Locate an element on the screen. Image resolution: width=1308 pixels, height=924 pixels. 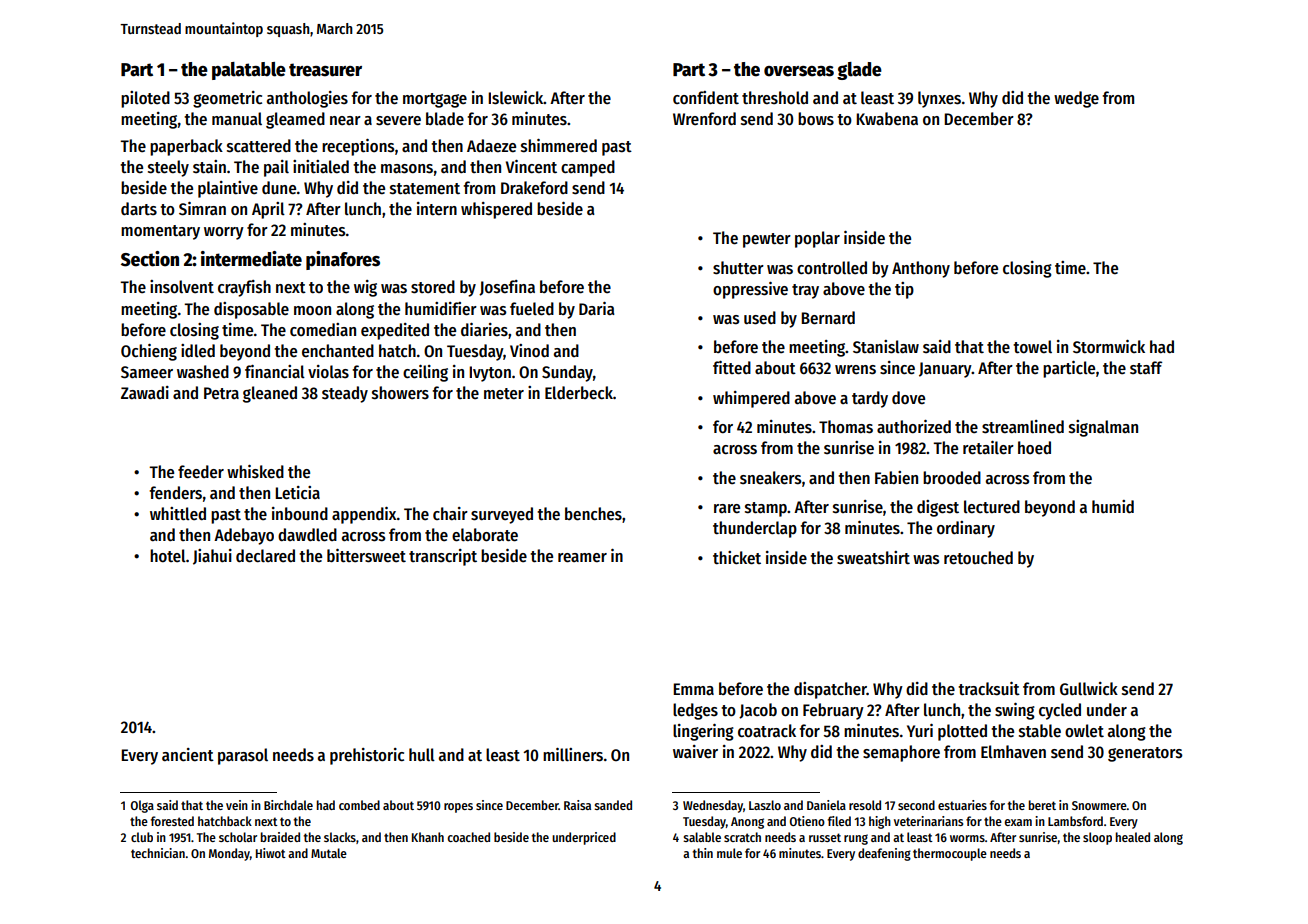
Ochieng is located at coordinates (149, 352).
